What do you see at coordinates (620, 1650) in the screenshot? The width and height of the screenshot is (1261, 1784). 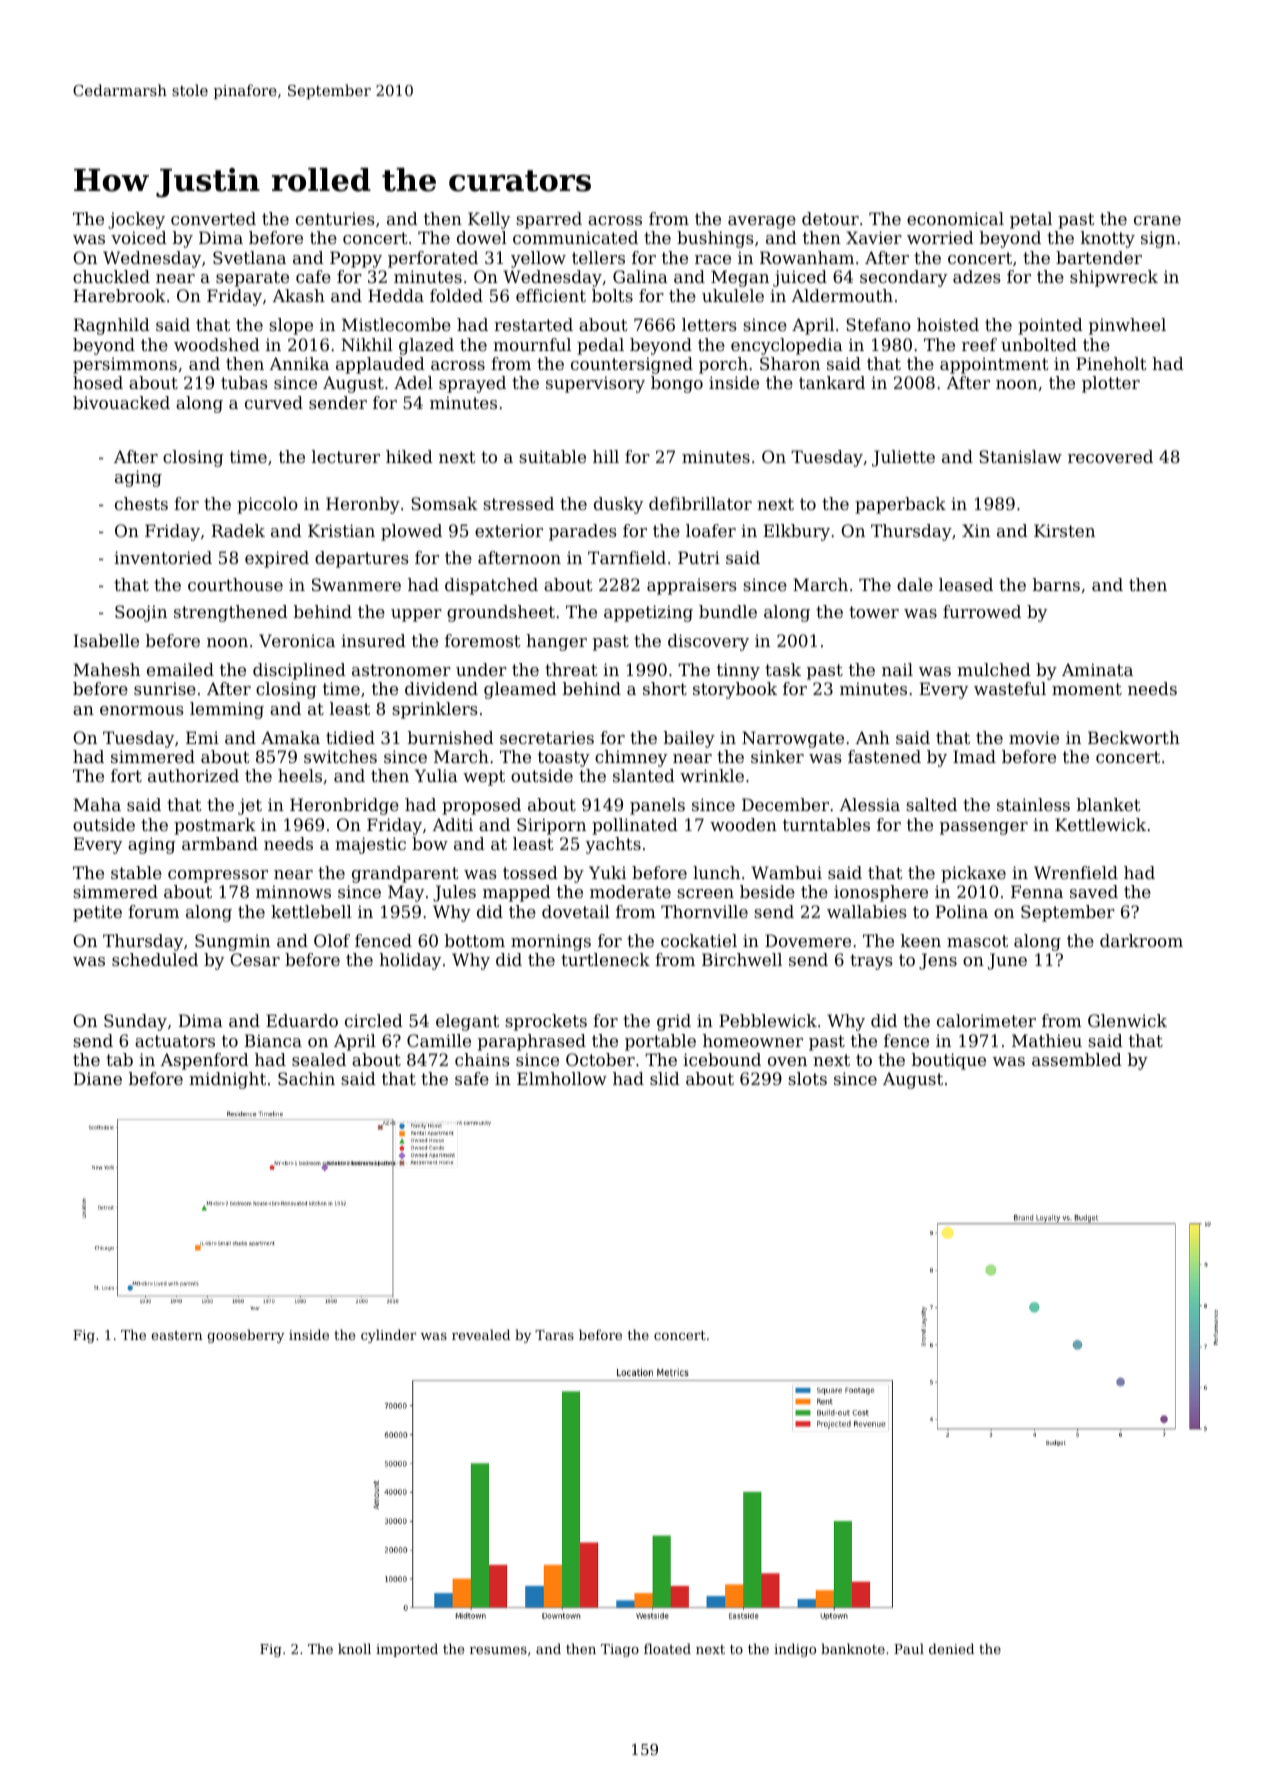 I see `Tiago` at bounding box center [620, 1650].
